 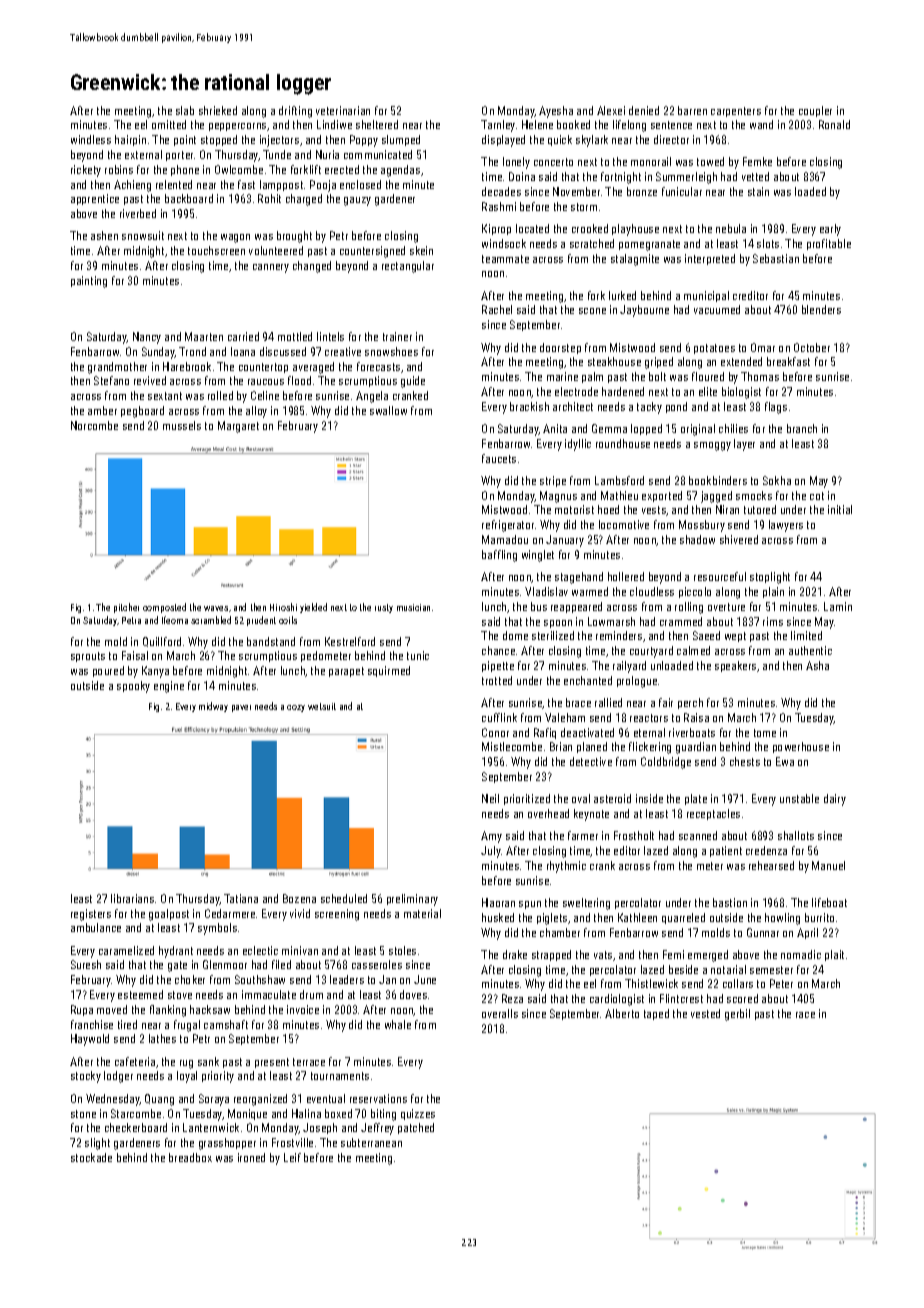 What do you see at coordinates (389, 671) in the document?
I see `squirmed` at bounding box center [389, 671].
